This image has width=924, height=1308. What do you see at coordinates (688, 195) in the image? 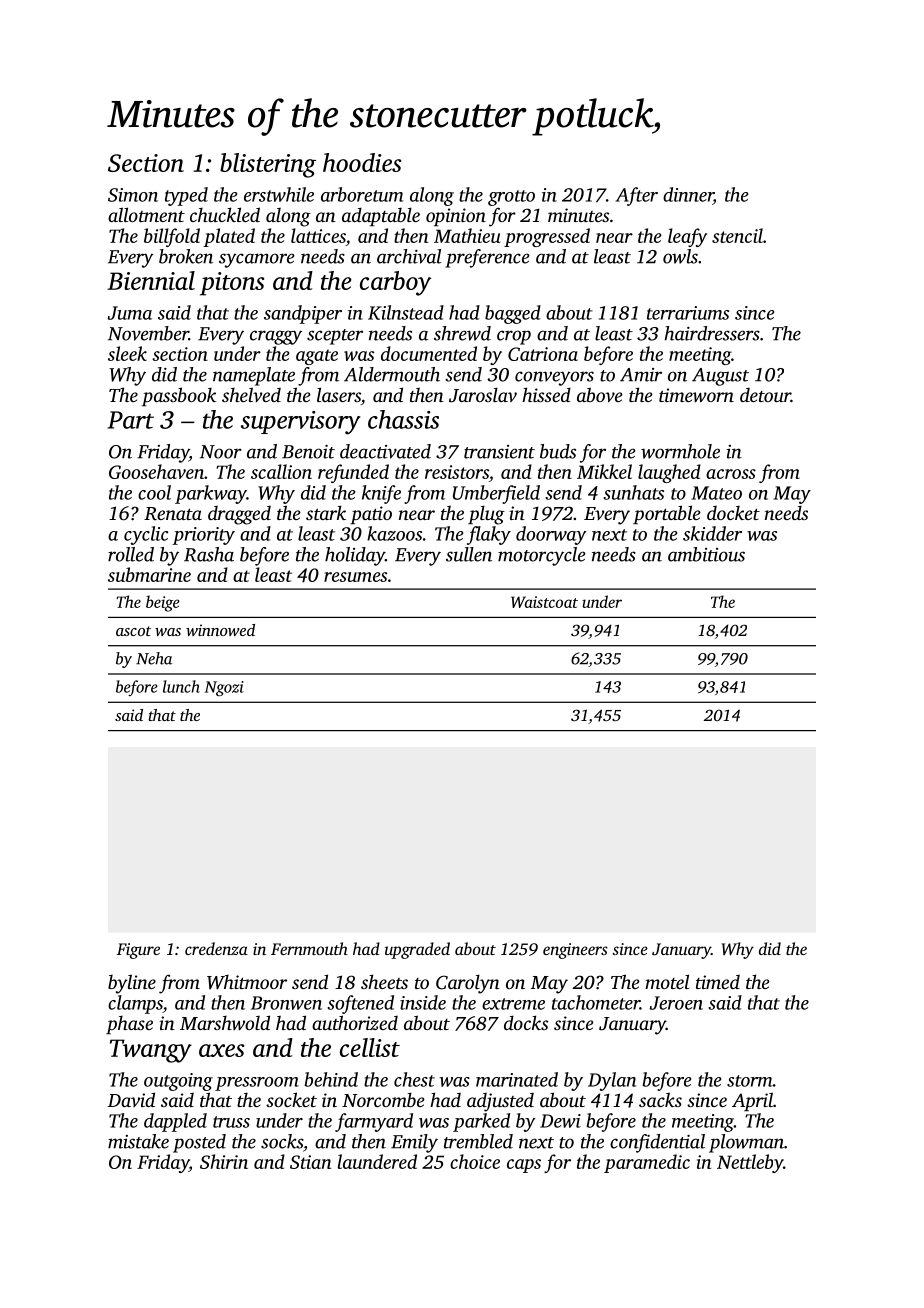
I see `dinner` at bounding box center [688, 195].
